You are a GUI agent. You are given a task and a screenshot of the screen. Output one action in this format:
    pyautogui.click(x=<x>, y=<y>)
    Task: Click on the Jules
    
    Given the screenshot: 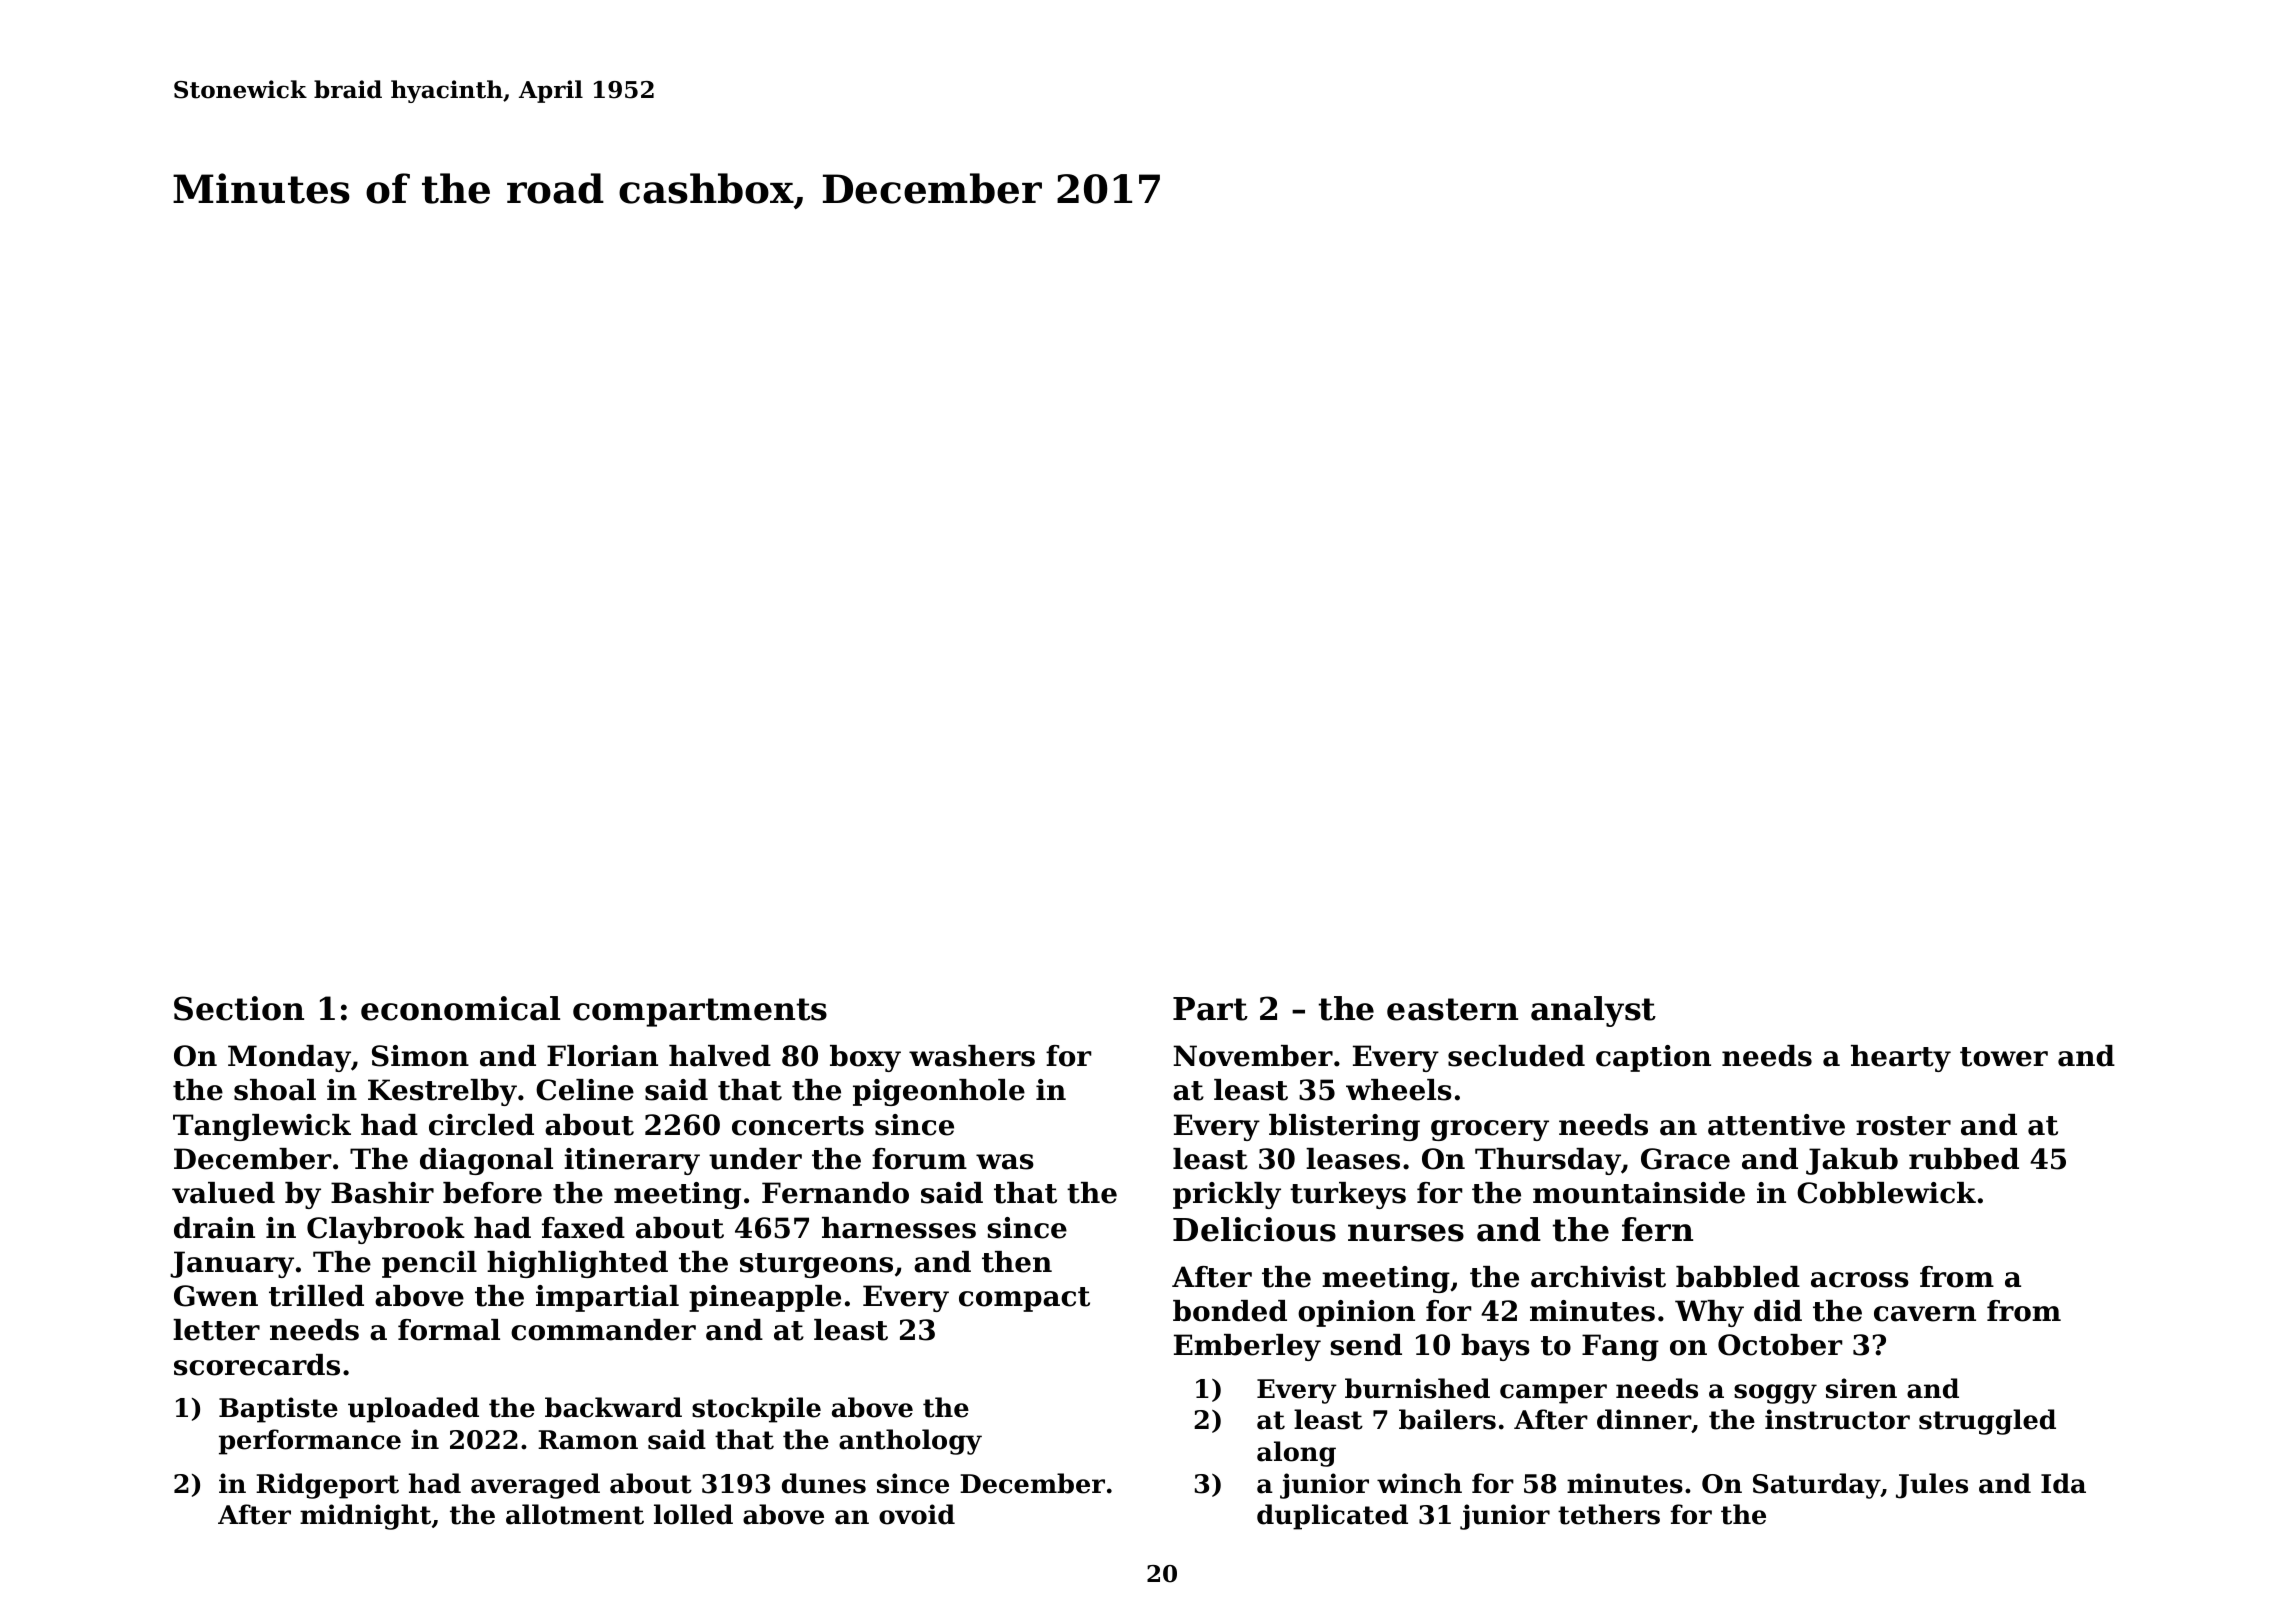 What is the action you would take?
    pyautogui.click(x=1932, y=1486)
